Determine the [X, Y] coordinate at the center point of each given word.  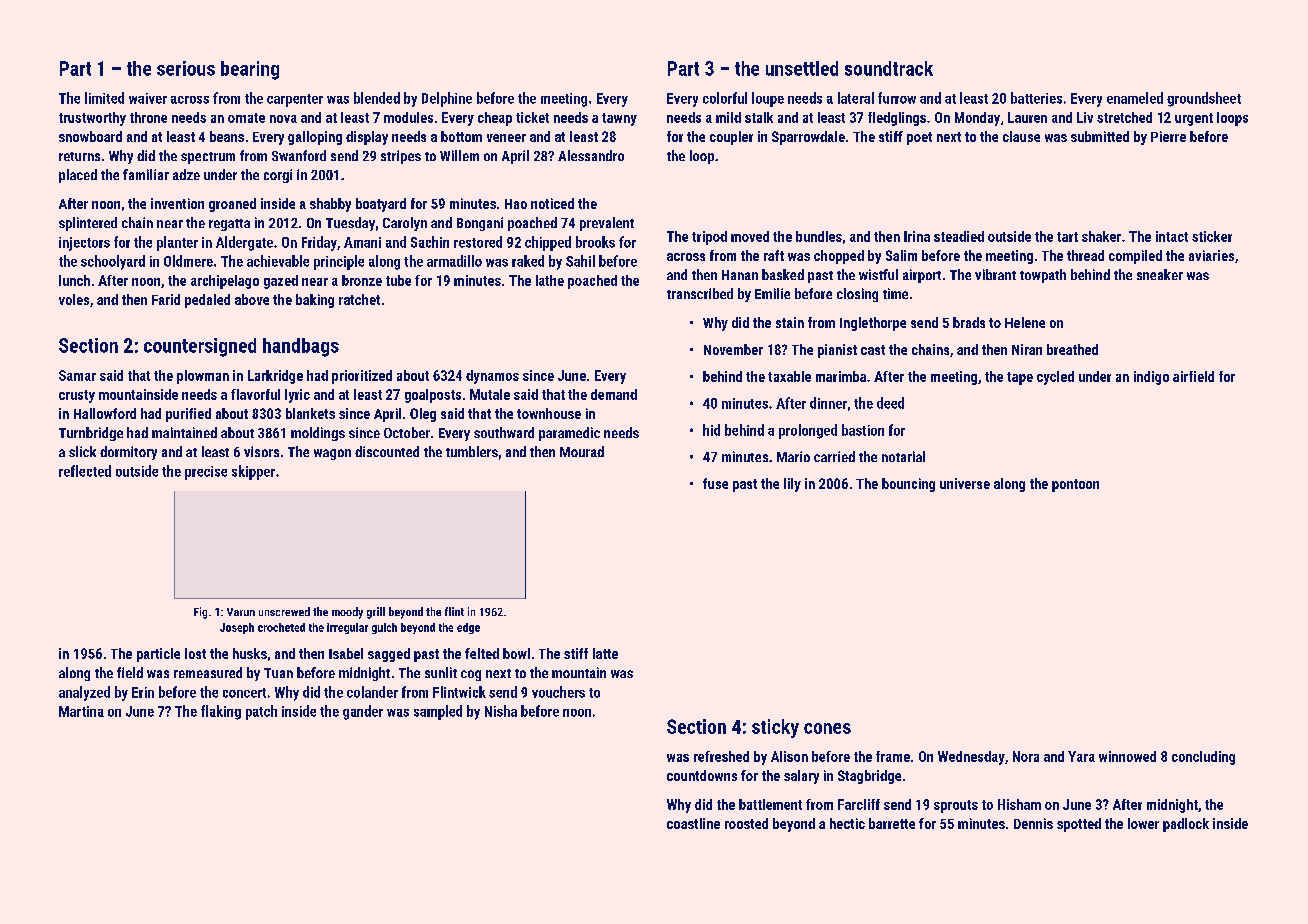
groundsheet [1204, 99]
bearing [250, 70]
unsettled [802, 68]
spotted [1079, 825]
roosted [746, 823]
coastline [693, 823]
